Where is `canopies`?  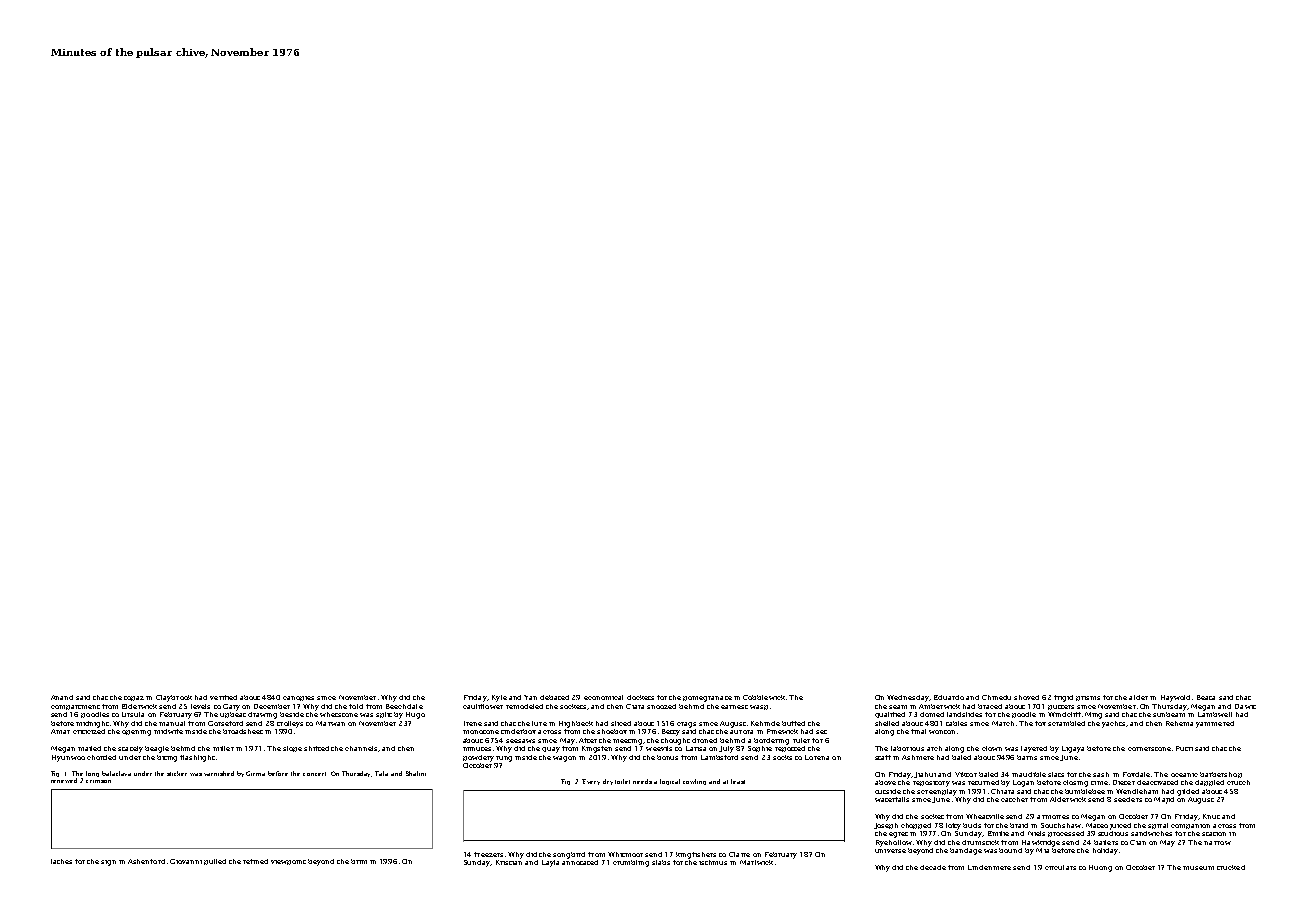
canopies is located at coordinates (298, 698).
